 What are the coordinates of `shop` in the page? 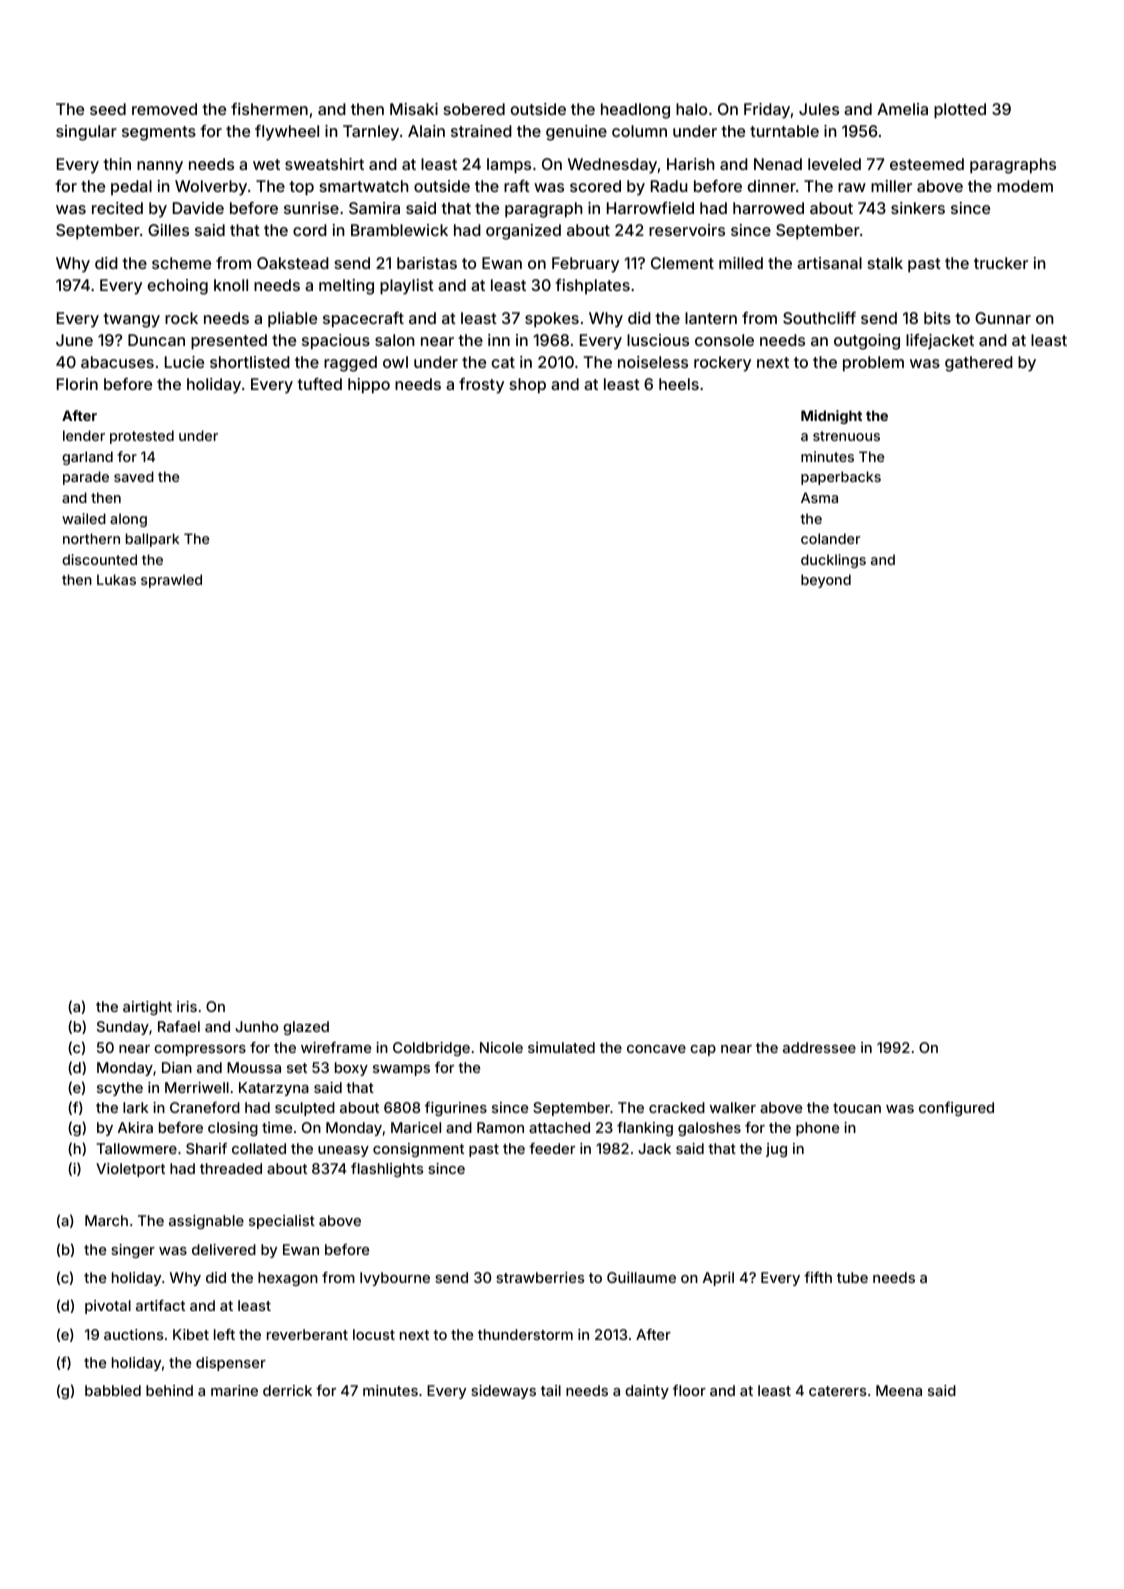 It's located at (528, 386).
